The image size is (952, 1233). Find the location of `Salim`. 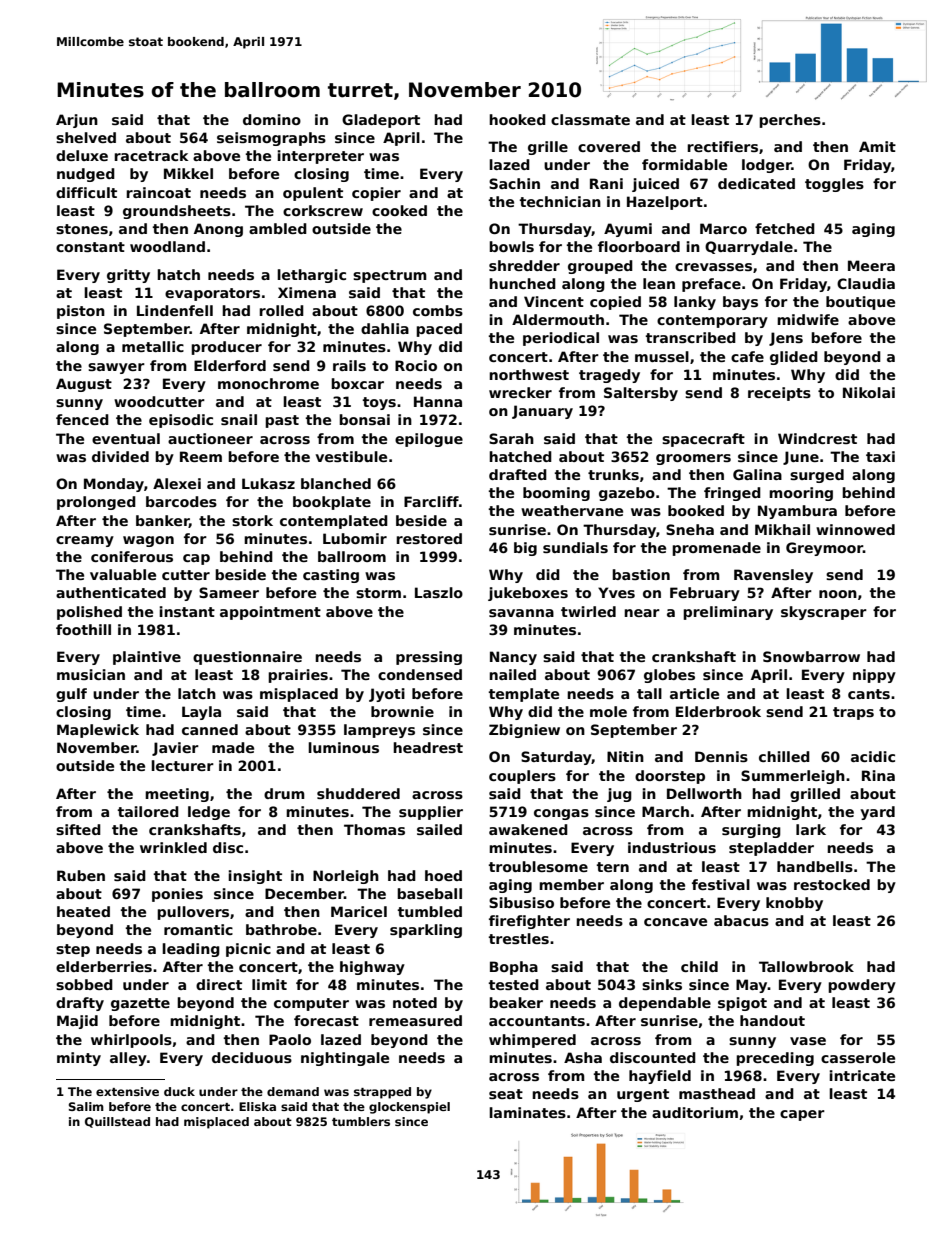

Salim is located at coordinates (86, 1106).
